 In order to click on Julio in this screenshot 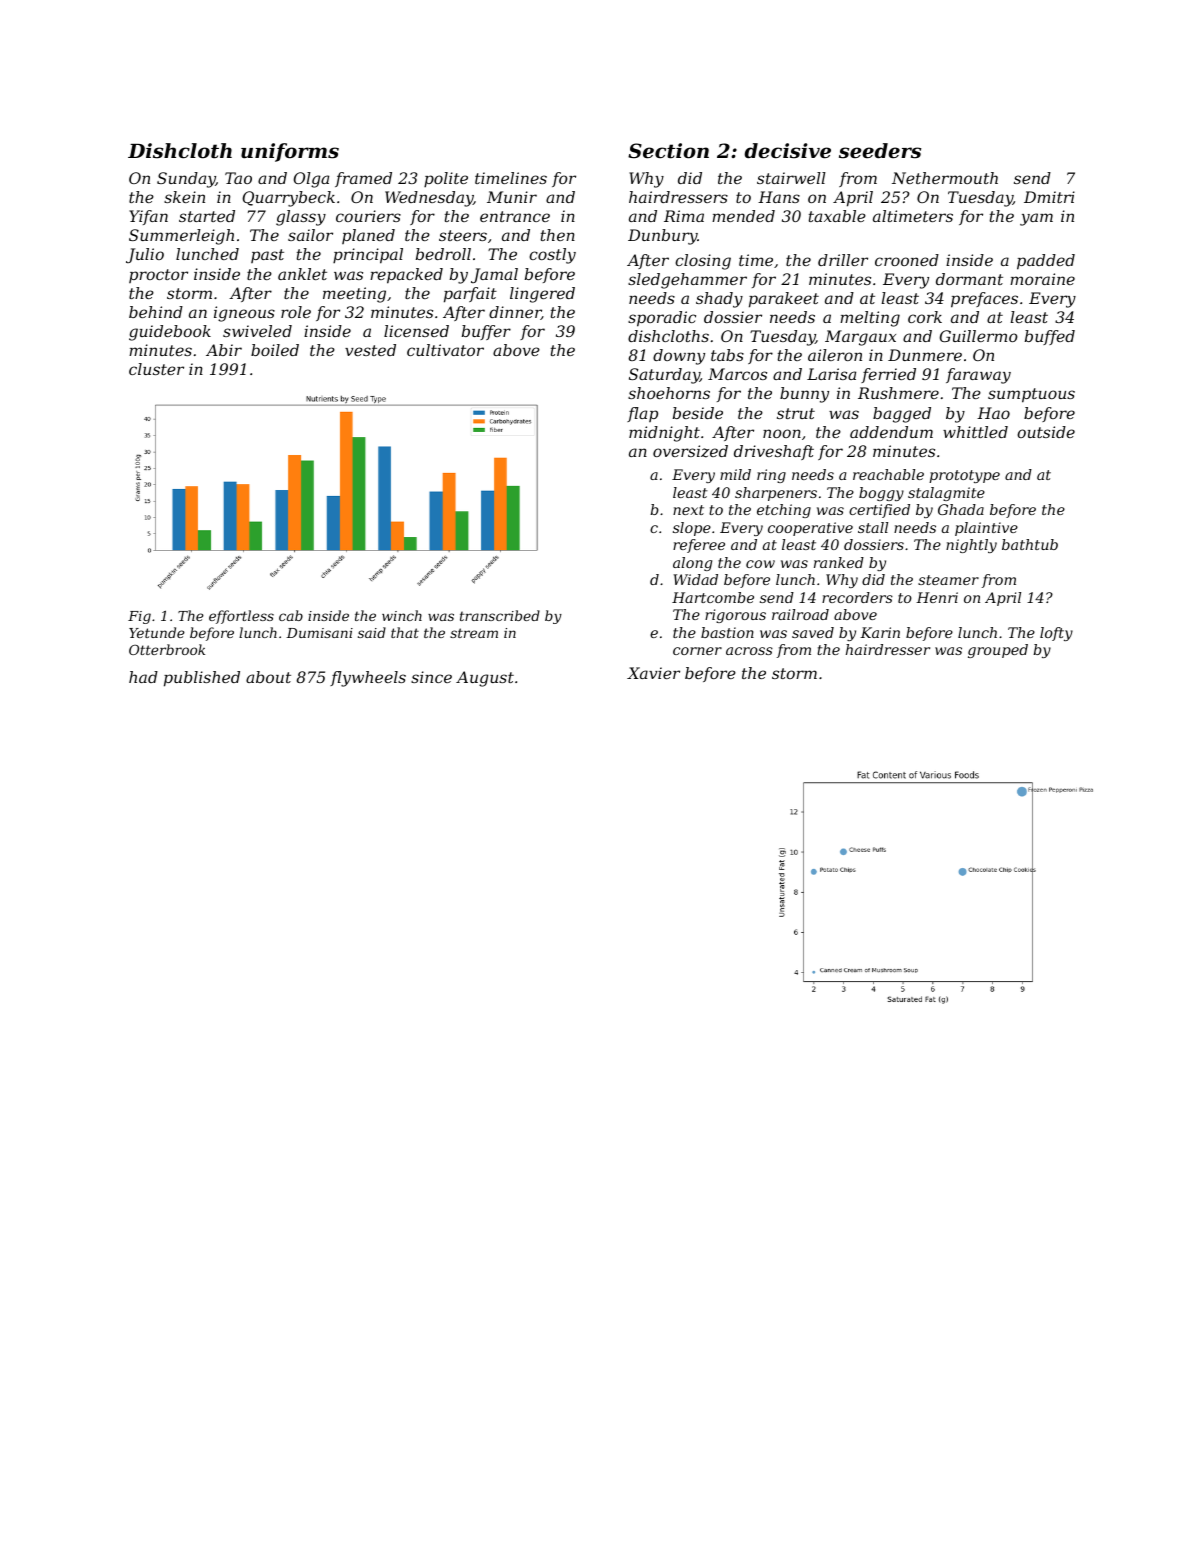, I will do `click(145, 255)`.
